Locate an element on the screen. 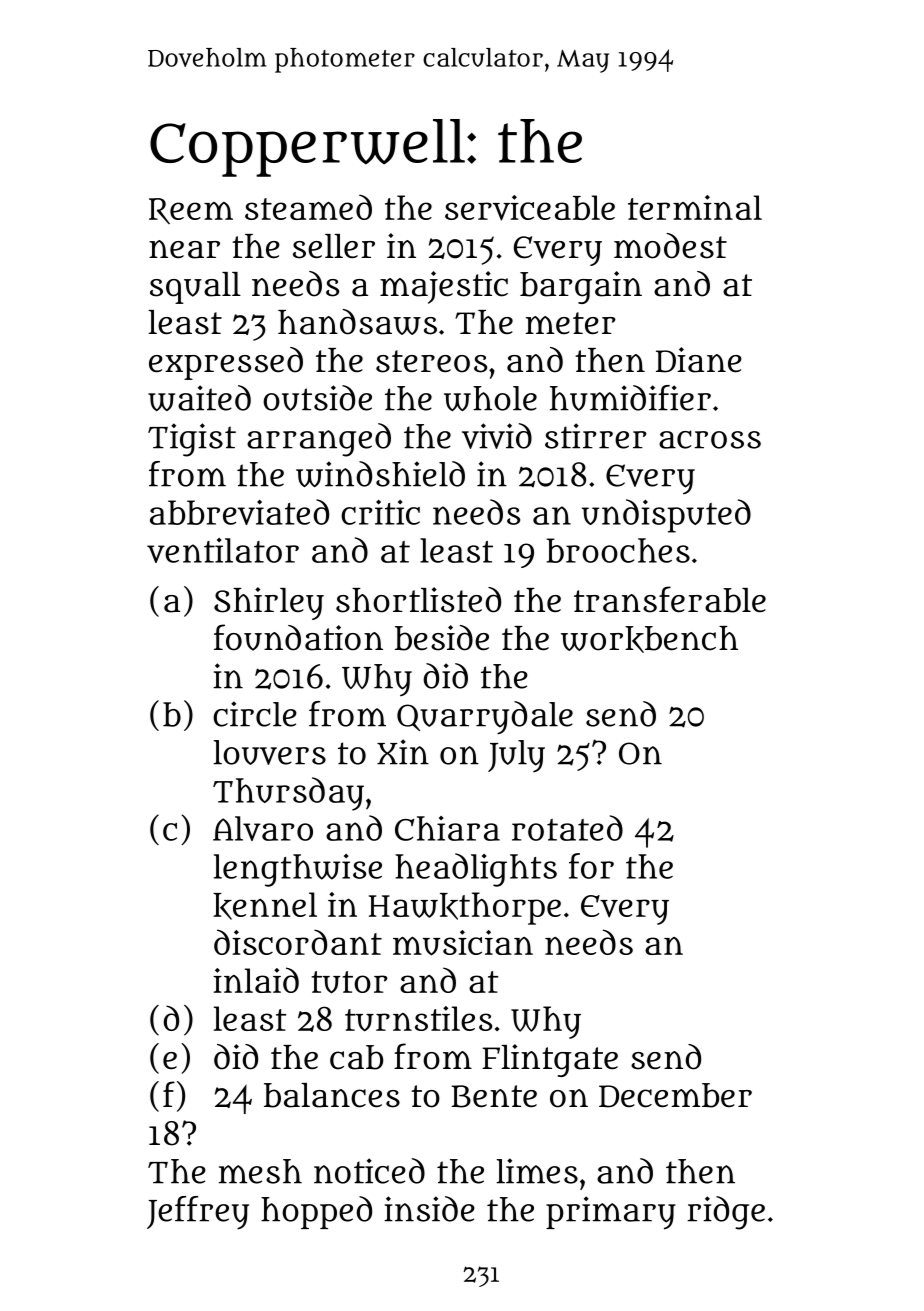  Reem is located at coordinates (191, 211).
